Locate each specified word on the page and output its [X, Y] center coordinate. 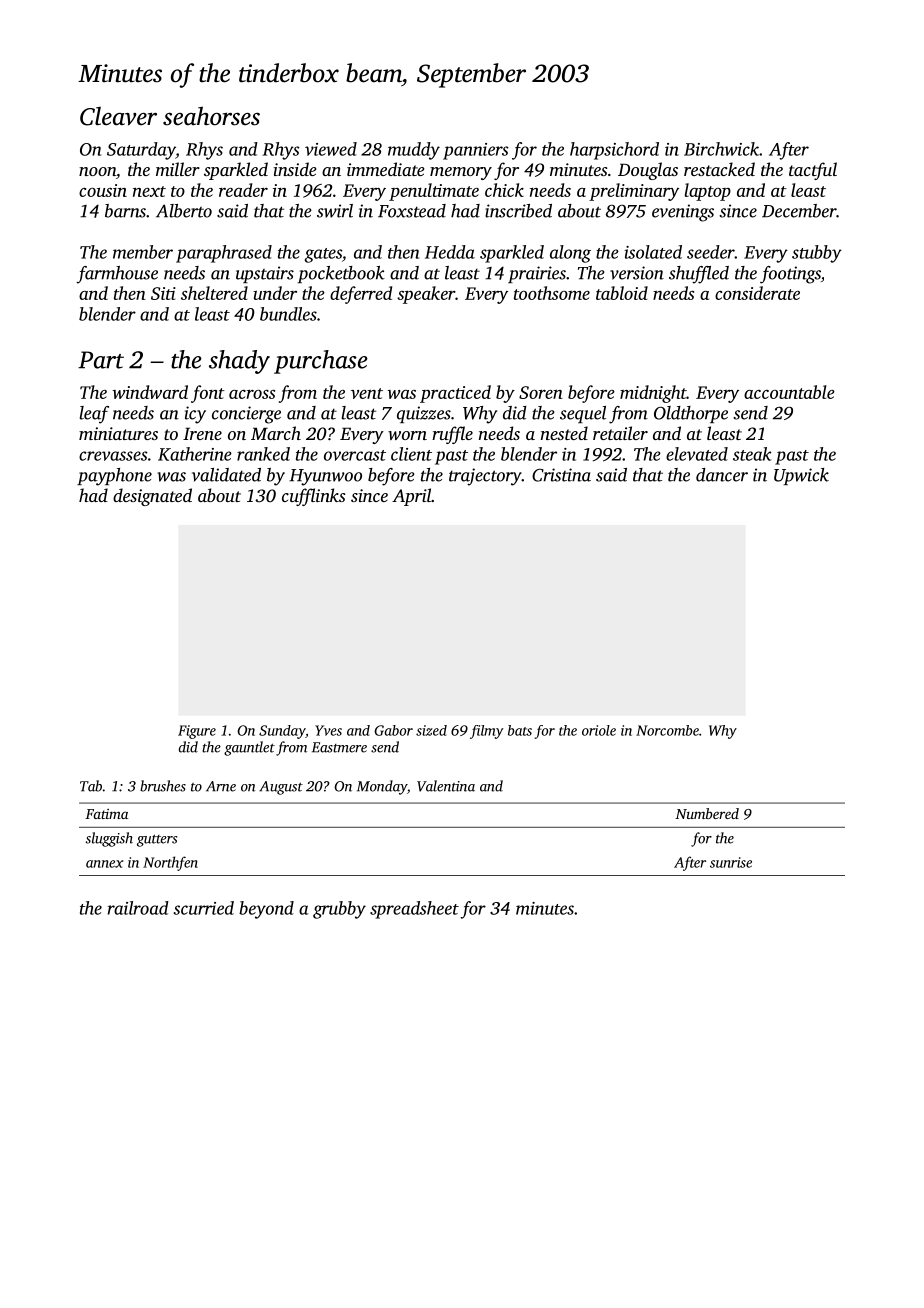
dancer [722, 475]
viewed [331, 149]
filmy [486, 732]
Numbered [707, 813]
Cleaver [118, 116]
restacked [719, 169]
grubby [339, 910]
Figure [197, 732]
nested [564, 433]
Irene [202, 433]
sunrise [731, 862]
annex [105, 864]
